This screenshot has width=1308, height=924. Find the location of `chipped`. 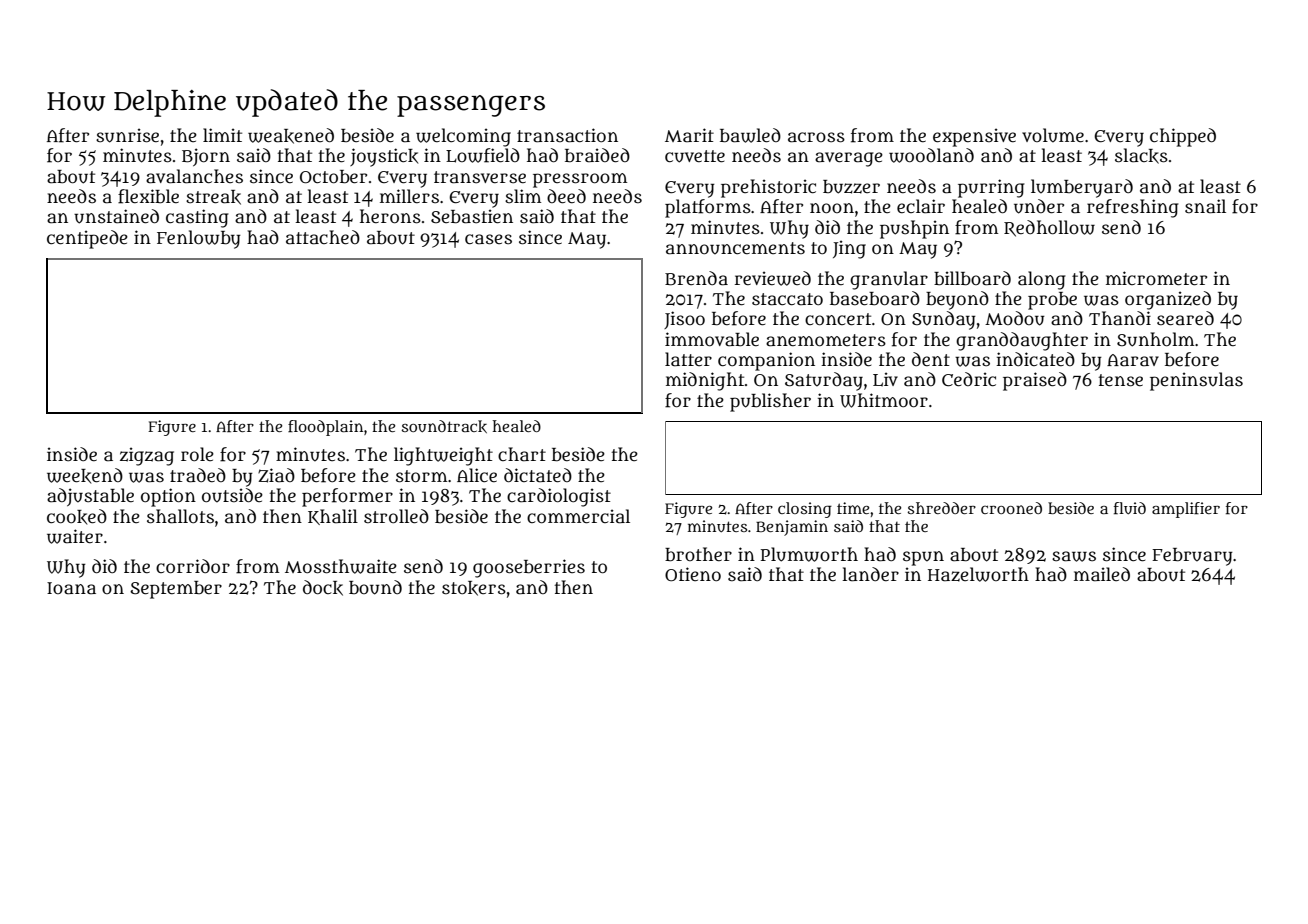

chipped is located at coordinates (1183, 137).
